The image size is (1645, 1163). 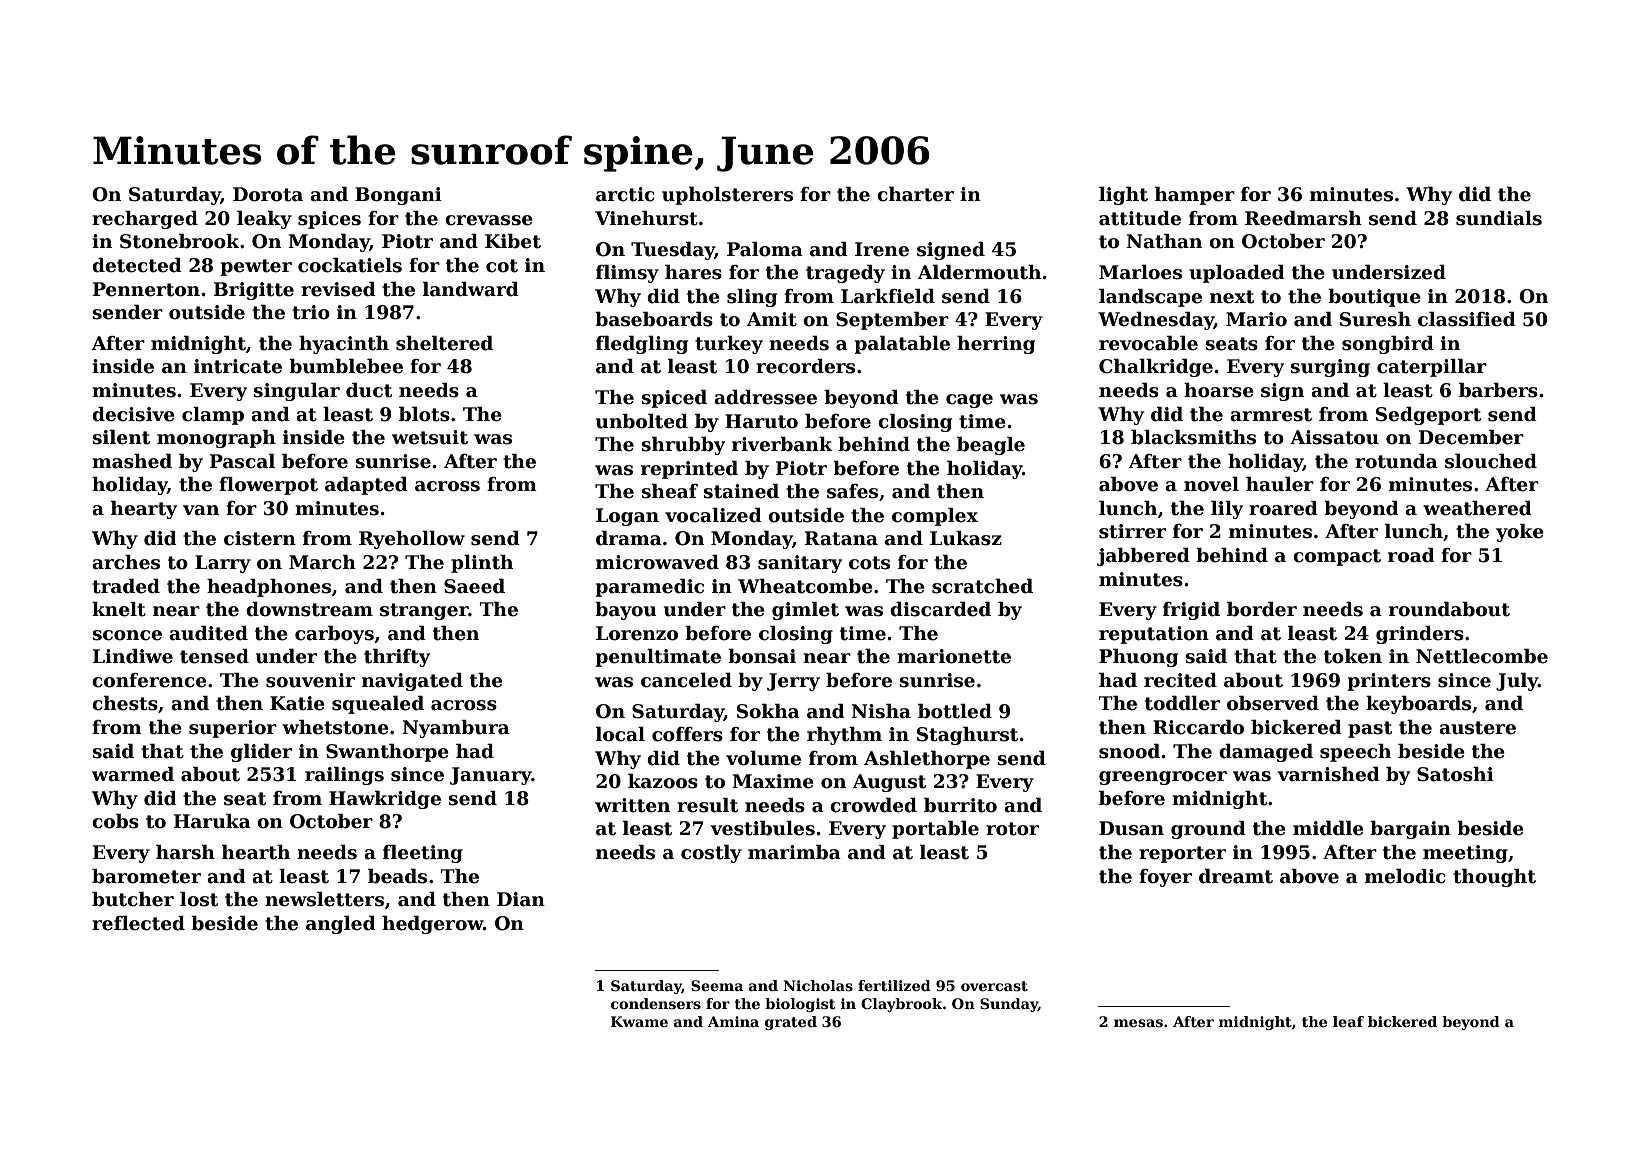 I want to click on cobs, so click(x=115, y=821).
